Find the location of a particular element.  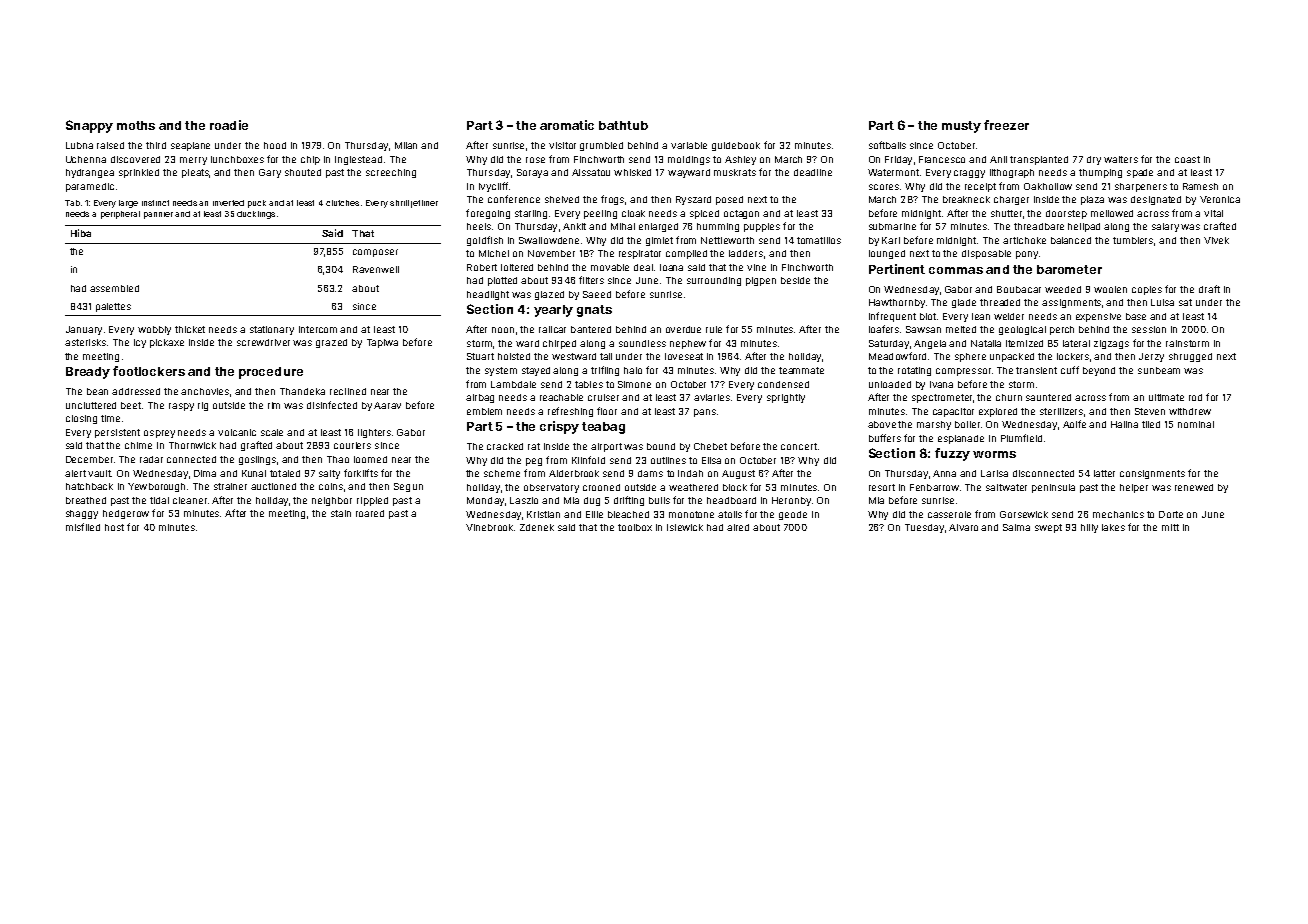

octagon is located at coordinates (741, 214).
